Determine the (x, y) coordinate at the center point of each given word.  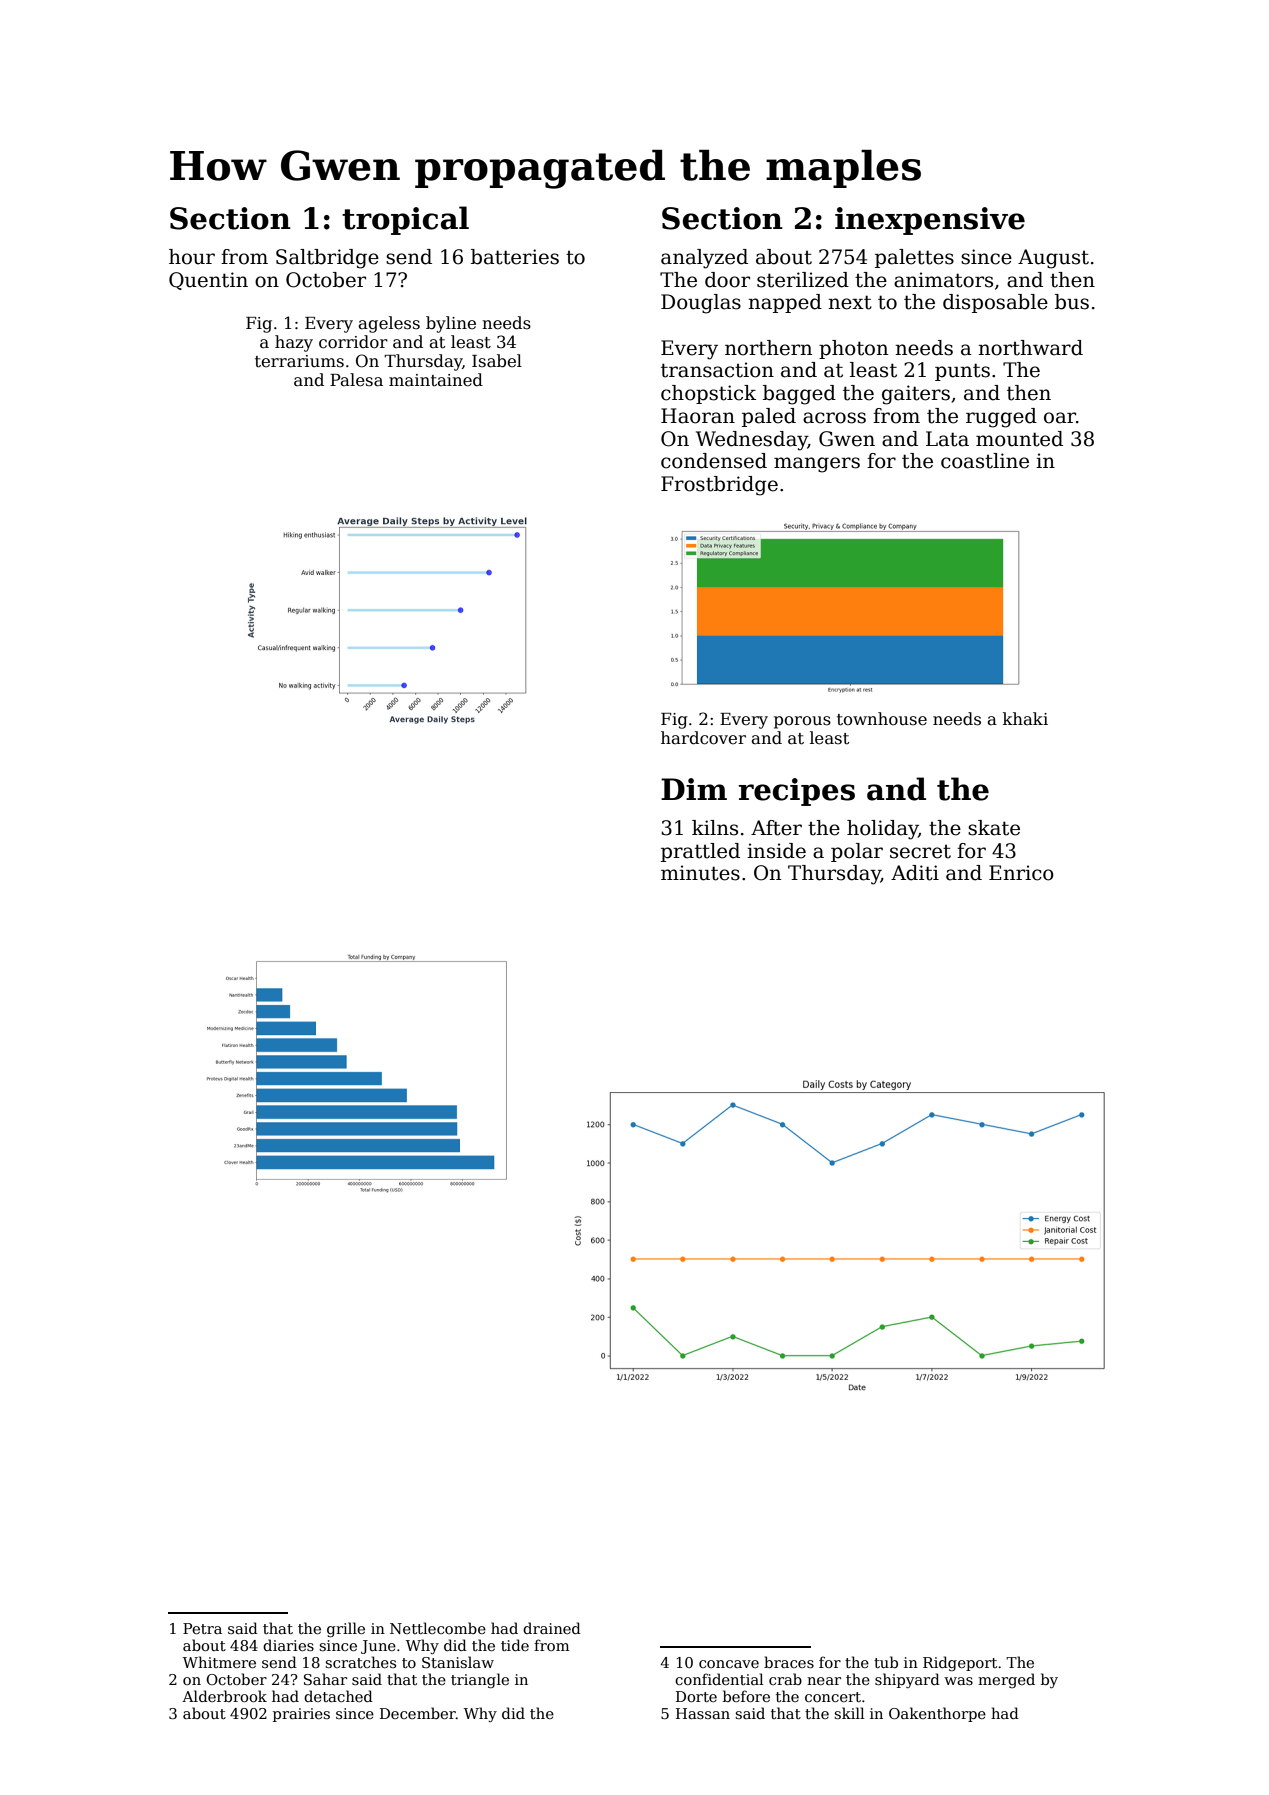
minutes (700, 873)
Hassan (703, 1713)
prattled (700, 852)
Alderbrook (224, 1696)
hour (192, 257)
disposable (995, 303)
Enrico (1021, 873)
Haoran (698, 416)
